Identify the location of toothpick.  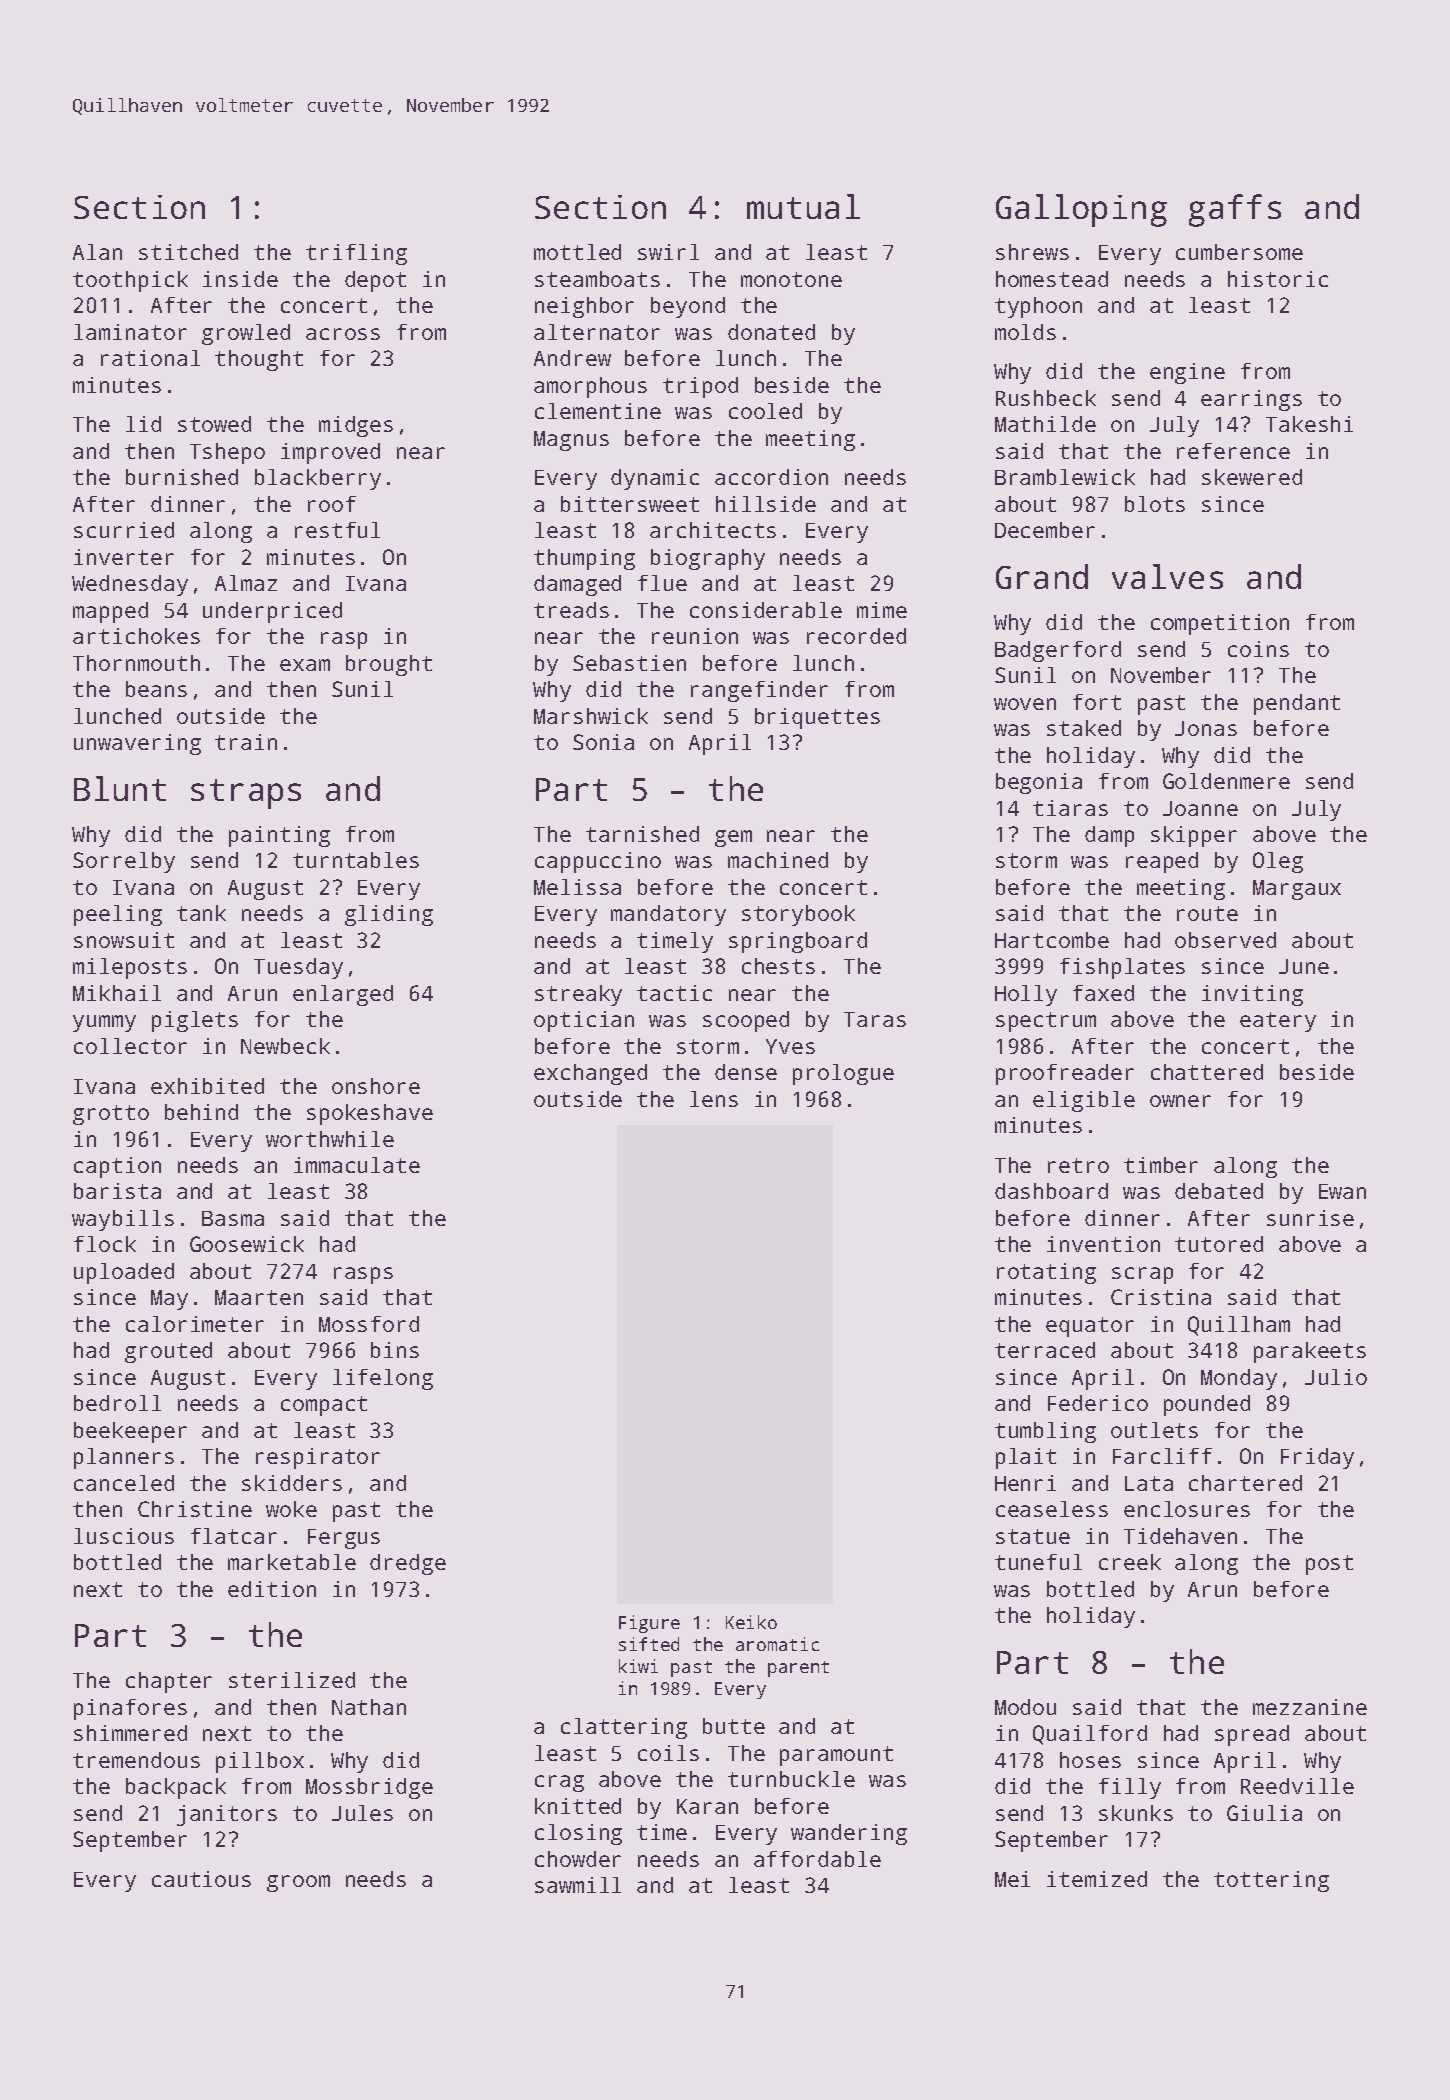
(130, 281).
